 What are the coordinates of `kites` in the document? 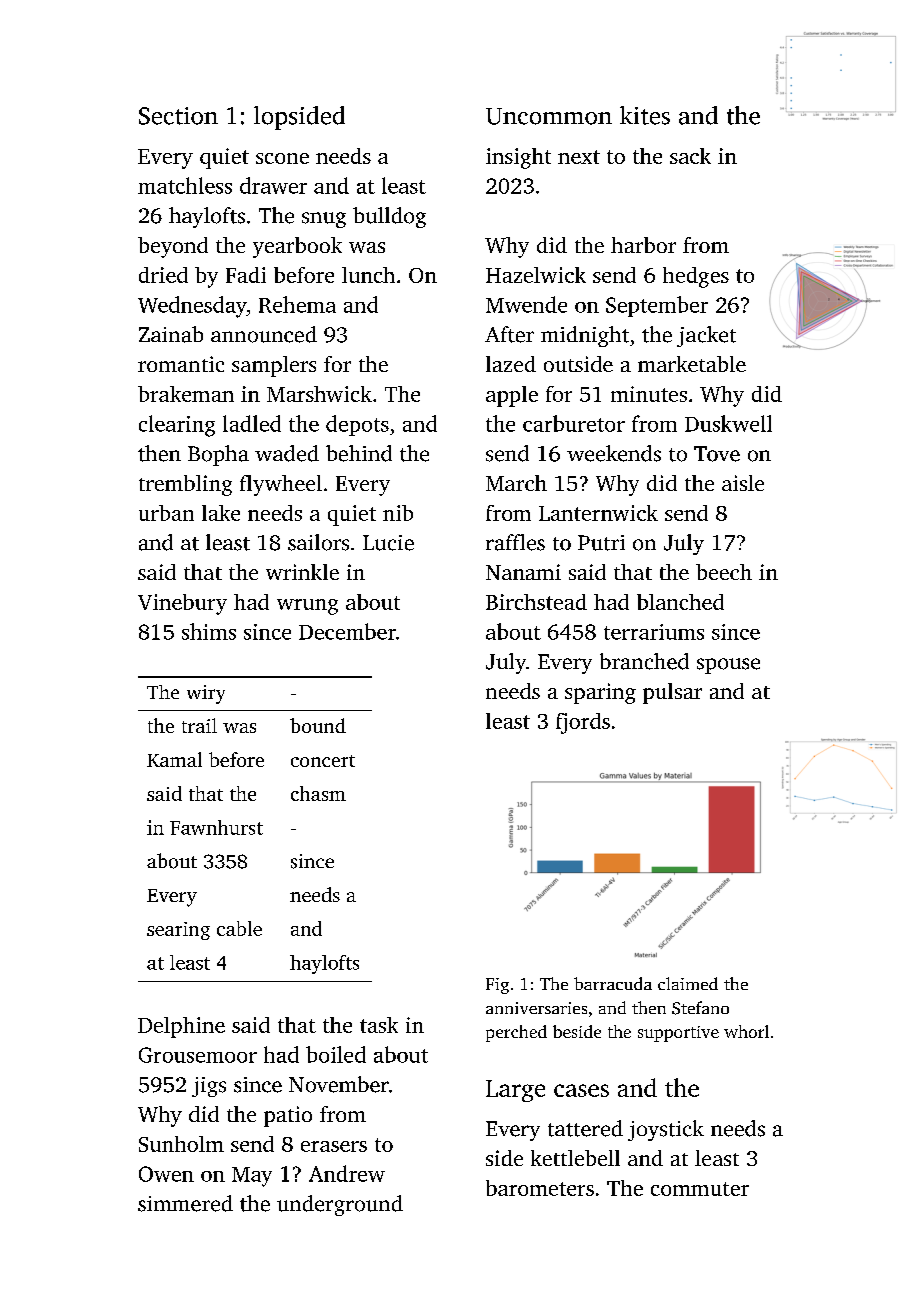 It's located at (645, 115).
